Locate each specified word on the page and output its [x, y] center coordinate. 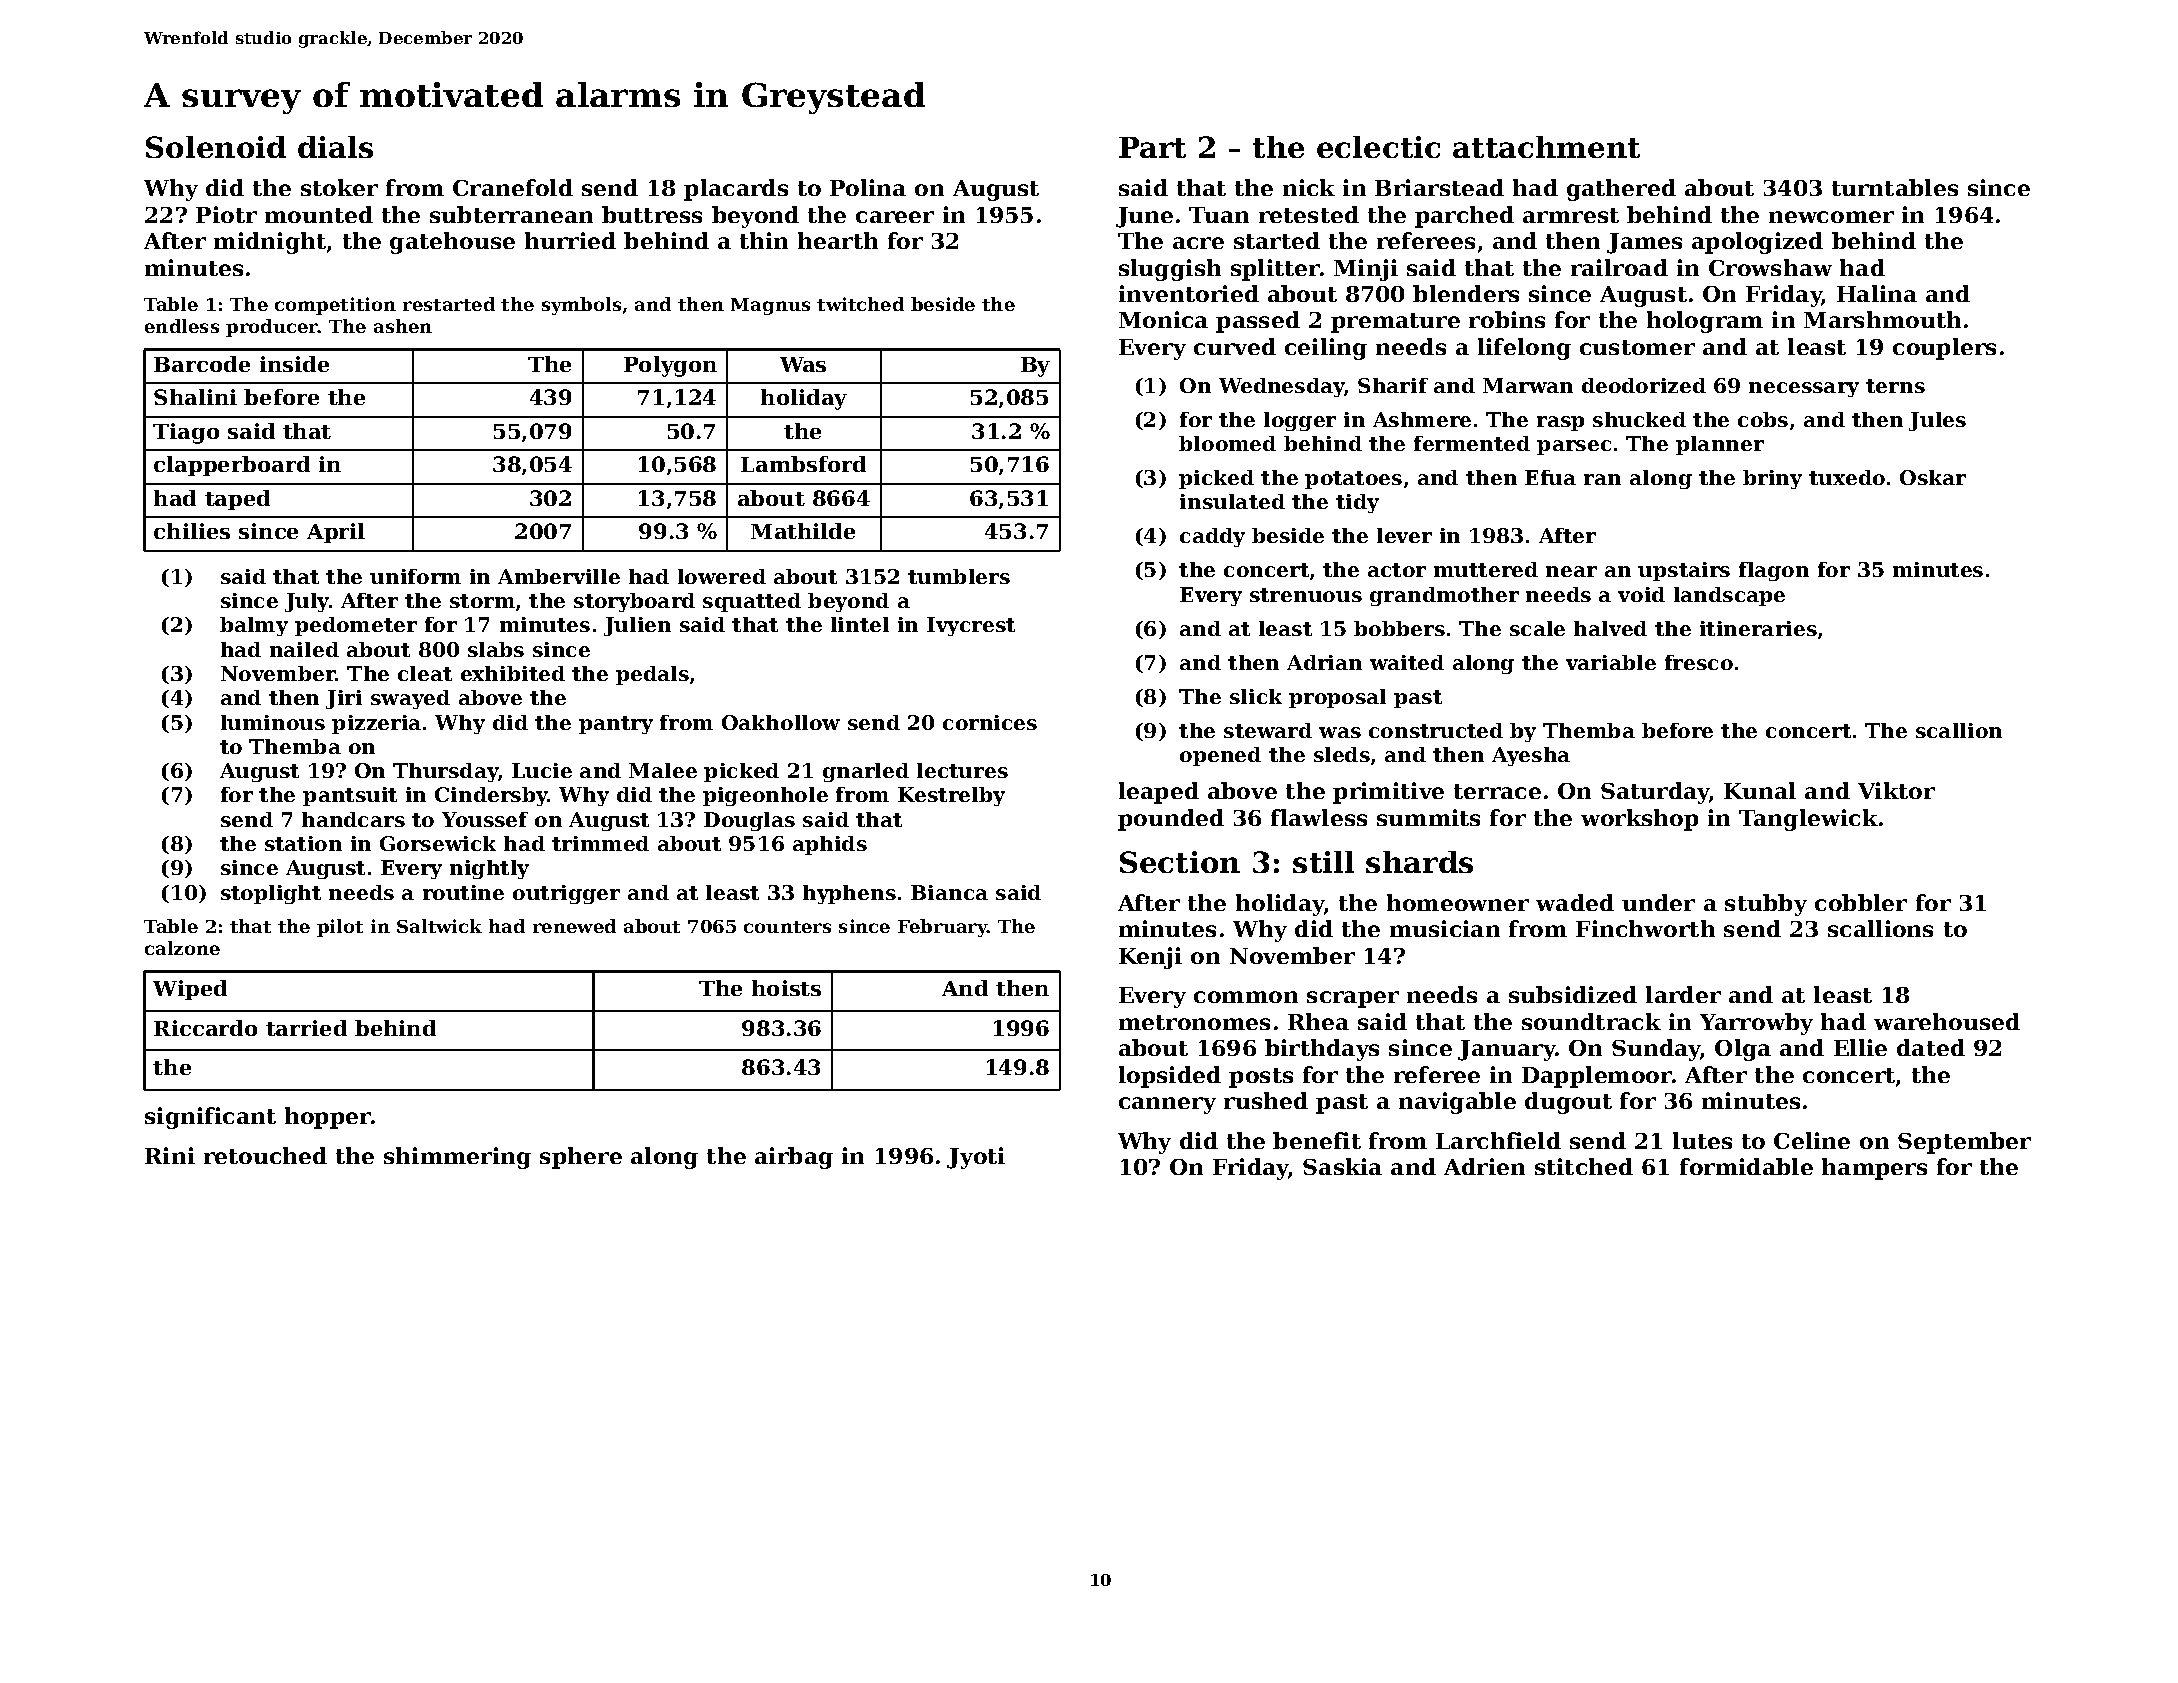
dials [335, 147]
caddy [1212, 537]
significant [210, 1118]
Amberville [559, 576]
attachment [1546, 147]
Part [1152, 147]
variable [1611, 662]
